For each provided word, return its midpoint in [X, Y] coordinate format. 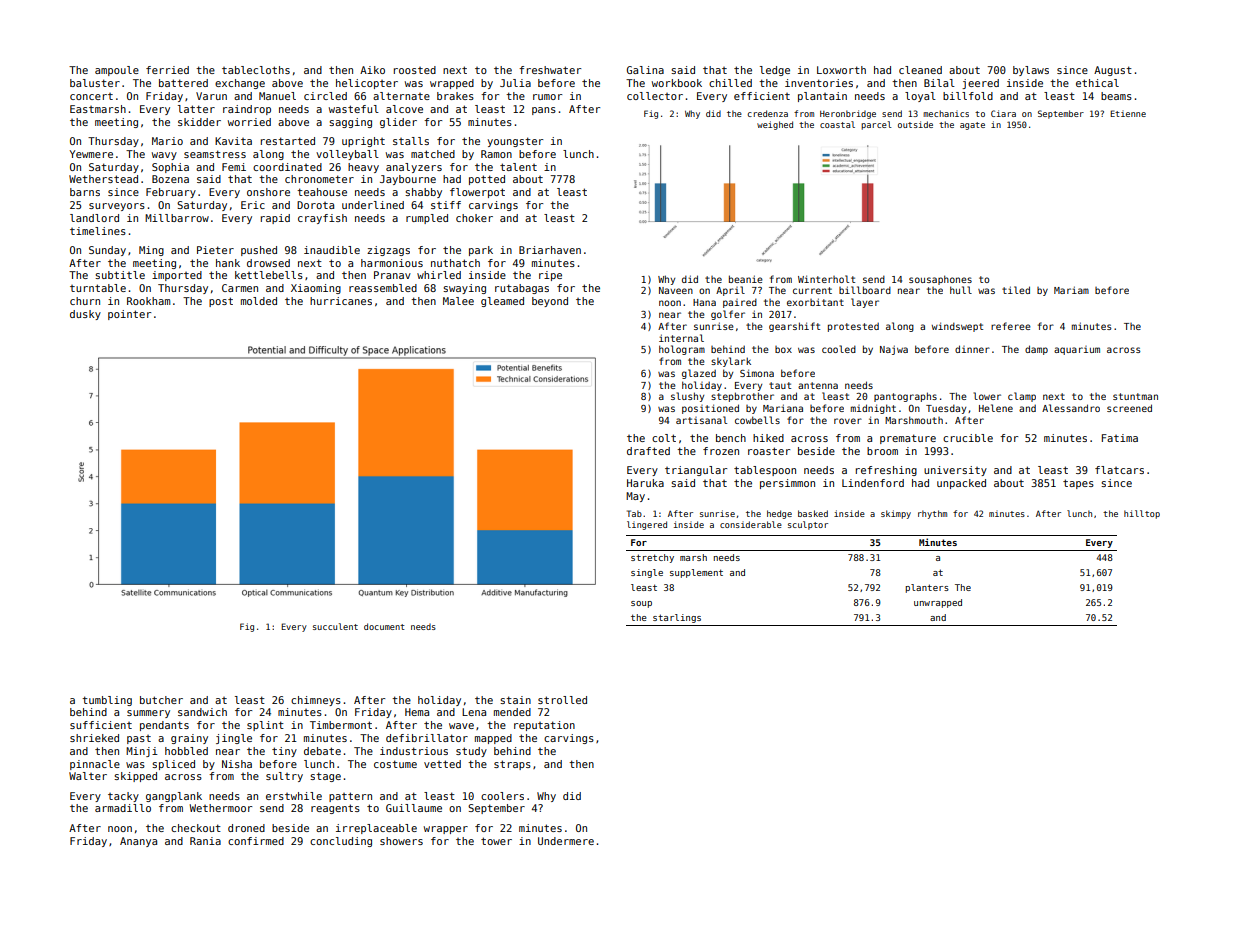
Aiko [372, 70]
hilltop [1142, 514]
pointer [129, 315]
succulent [335, 626]
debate [322, 751]
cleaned [920, 70]
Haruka [645, 483]
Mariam [1071, 290]
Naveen [676, 290]
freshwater [550, 70]
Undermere [566, 841]
